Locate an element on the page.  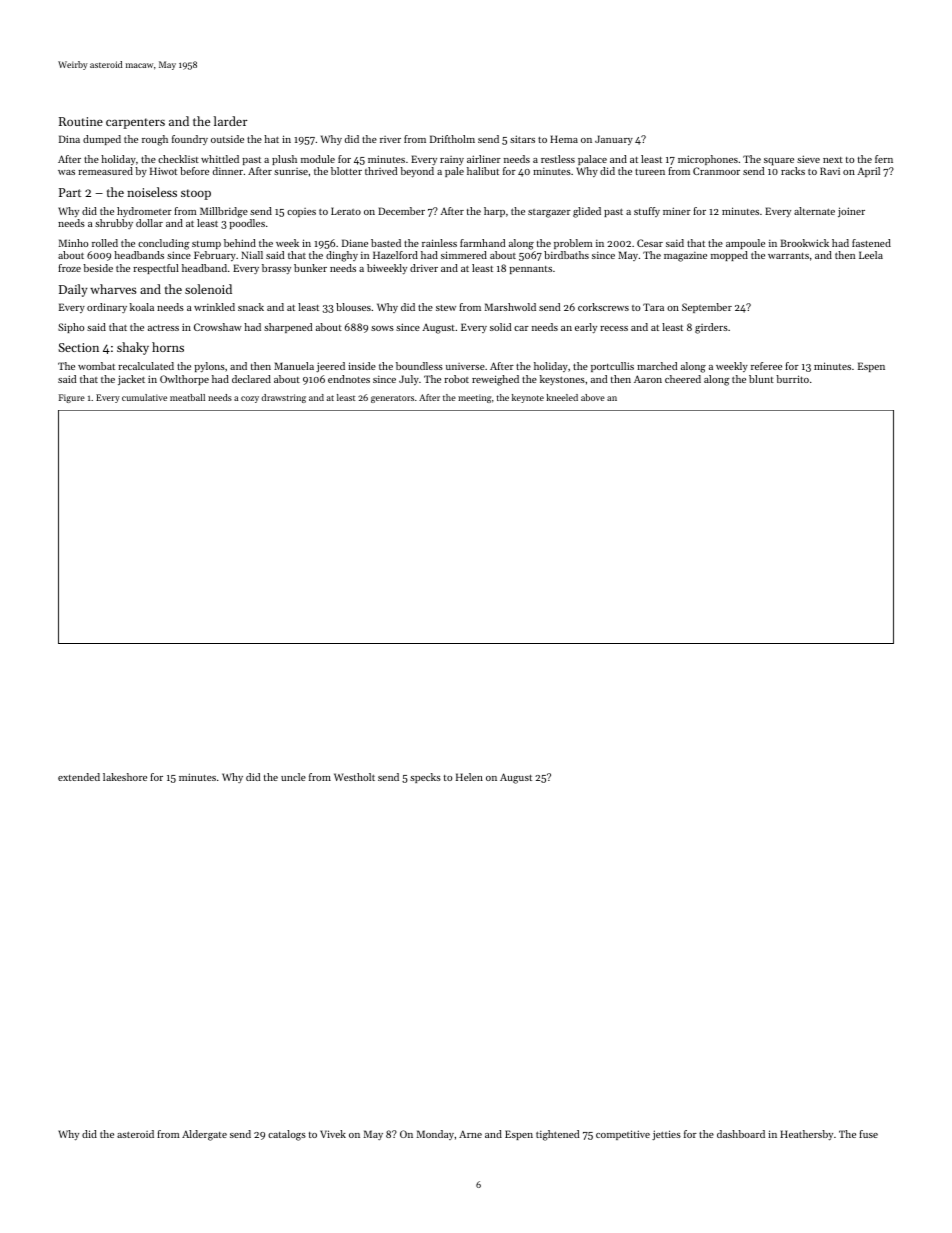
Aldergate is located at coordinates (204, 1135).
